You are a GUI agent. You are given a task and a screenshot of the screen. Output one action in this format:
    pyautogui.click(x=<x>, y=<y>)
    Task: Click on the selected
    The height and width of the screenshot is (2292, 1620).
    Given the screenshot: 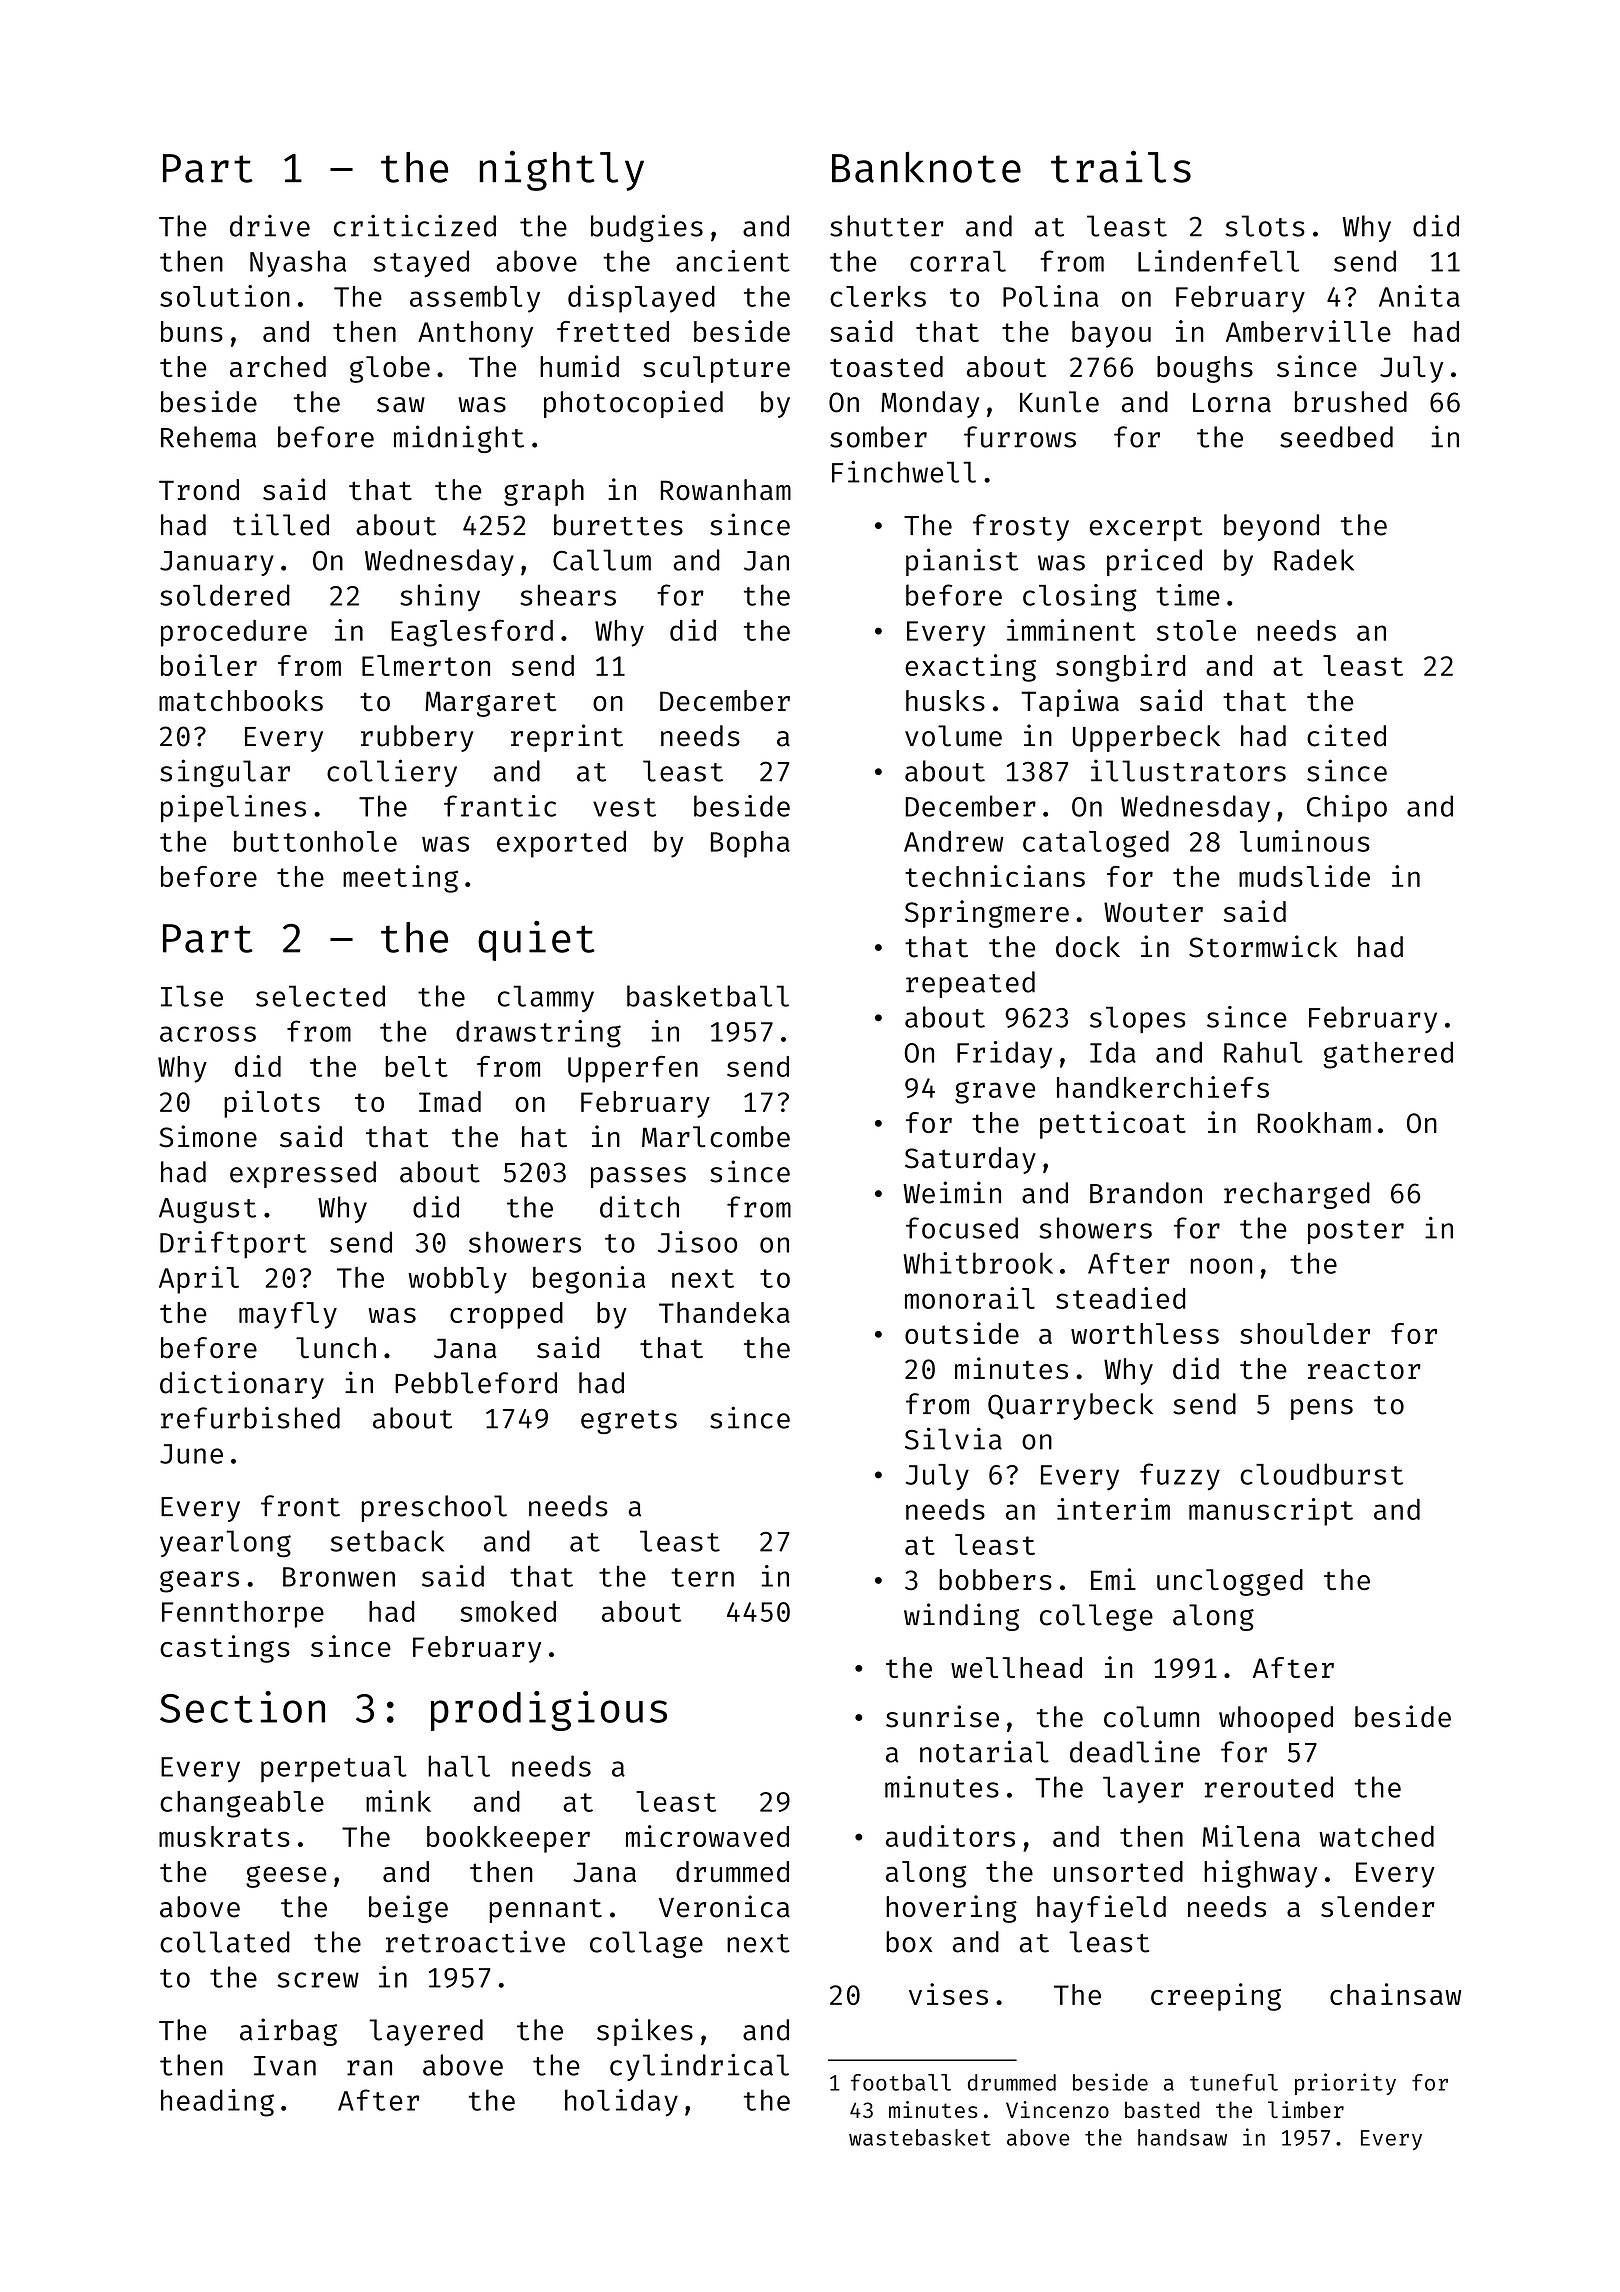 What is the action you would take?
    pyautogui.click(x=320, y=996)
